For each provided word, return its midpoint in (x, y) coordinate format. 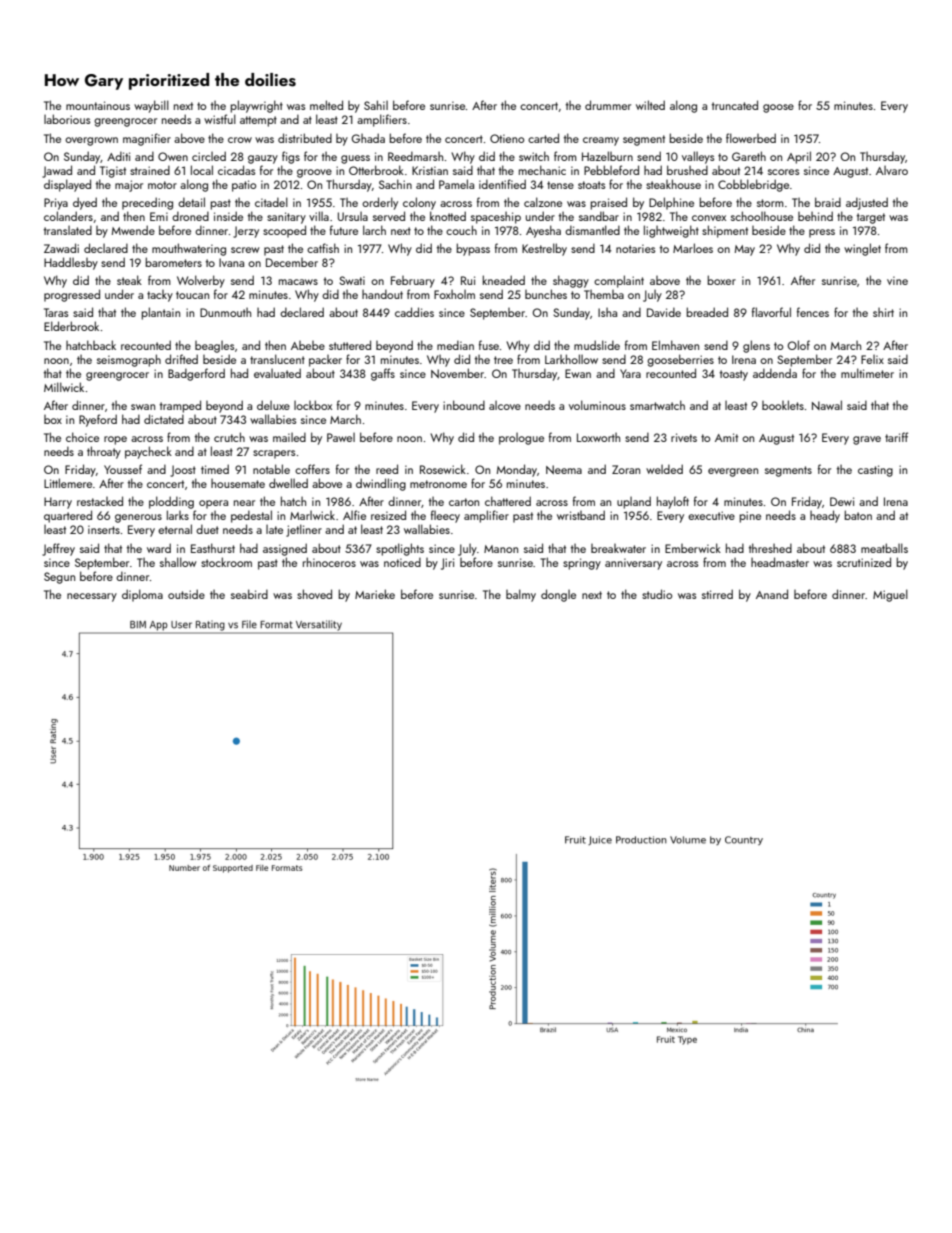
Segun (59, 578)
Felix (872, 359)
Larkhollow (571, 359)
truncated (735, 105)
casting (875, 471)
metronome (438, 484)
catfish (323, 248)
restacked (100, 501)
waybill (151, 106)
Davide (664, 312)
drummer (608, 105)
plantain (160, 313)
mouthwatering (189, 249)
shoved (314, 594)
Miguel (890, 595)
